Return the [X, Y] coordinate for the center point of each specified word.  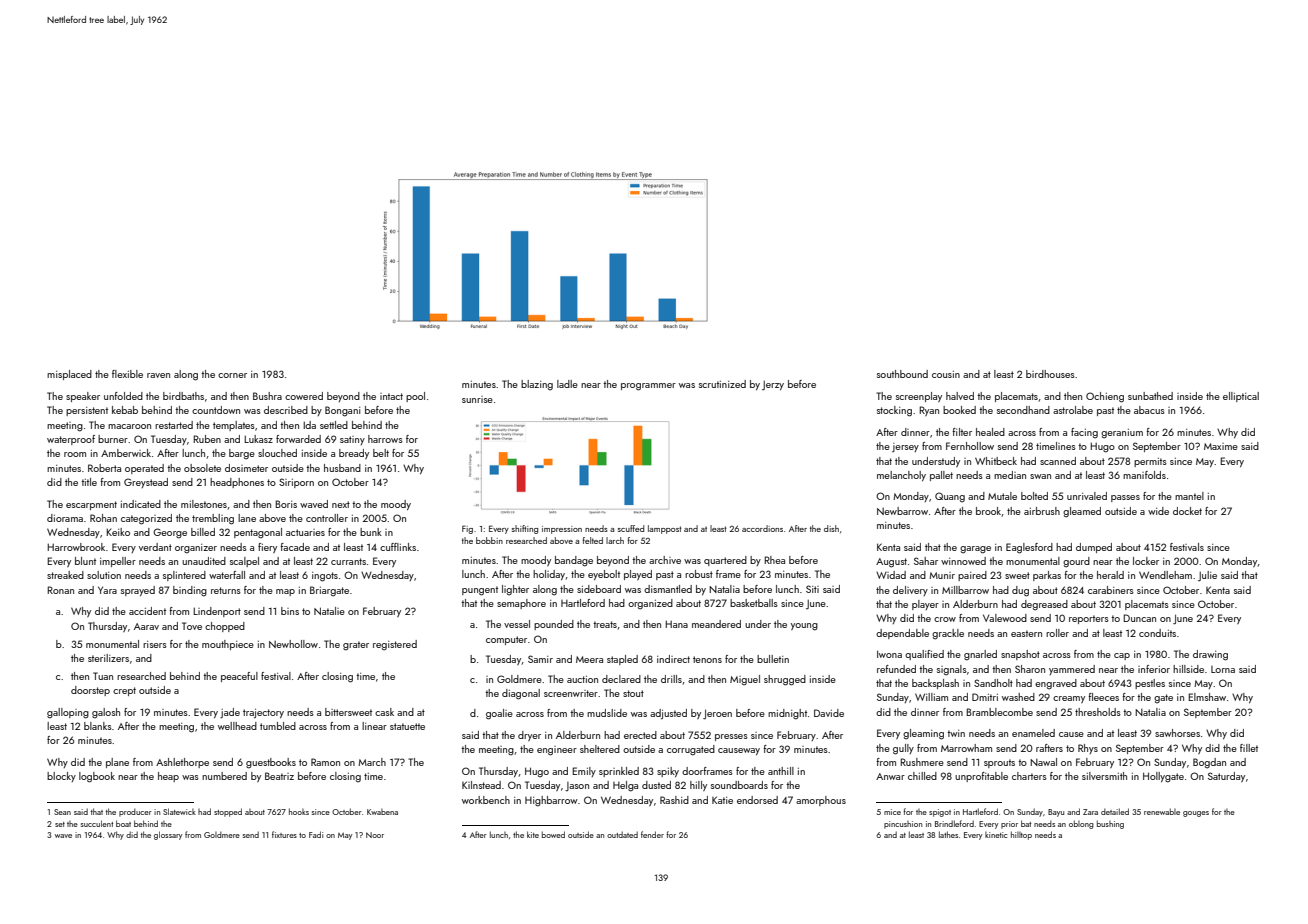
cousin [946, 374]
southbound [902, 374]
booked [959, 410]
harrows [385, 439]
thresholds [1098, 712]
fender [652, 834]
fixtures [284, 834]
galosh [106, 713]
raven [158, 375]
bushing [1110, 824]
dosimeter [246, 468]
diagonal [521, 694]
